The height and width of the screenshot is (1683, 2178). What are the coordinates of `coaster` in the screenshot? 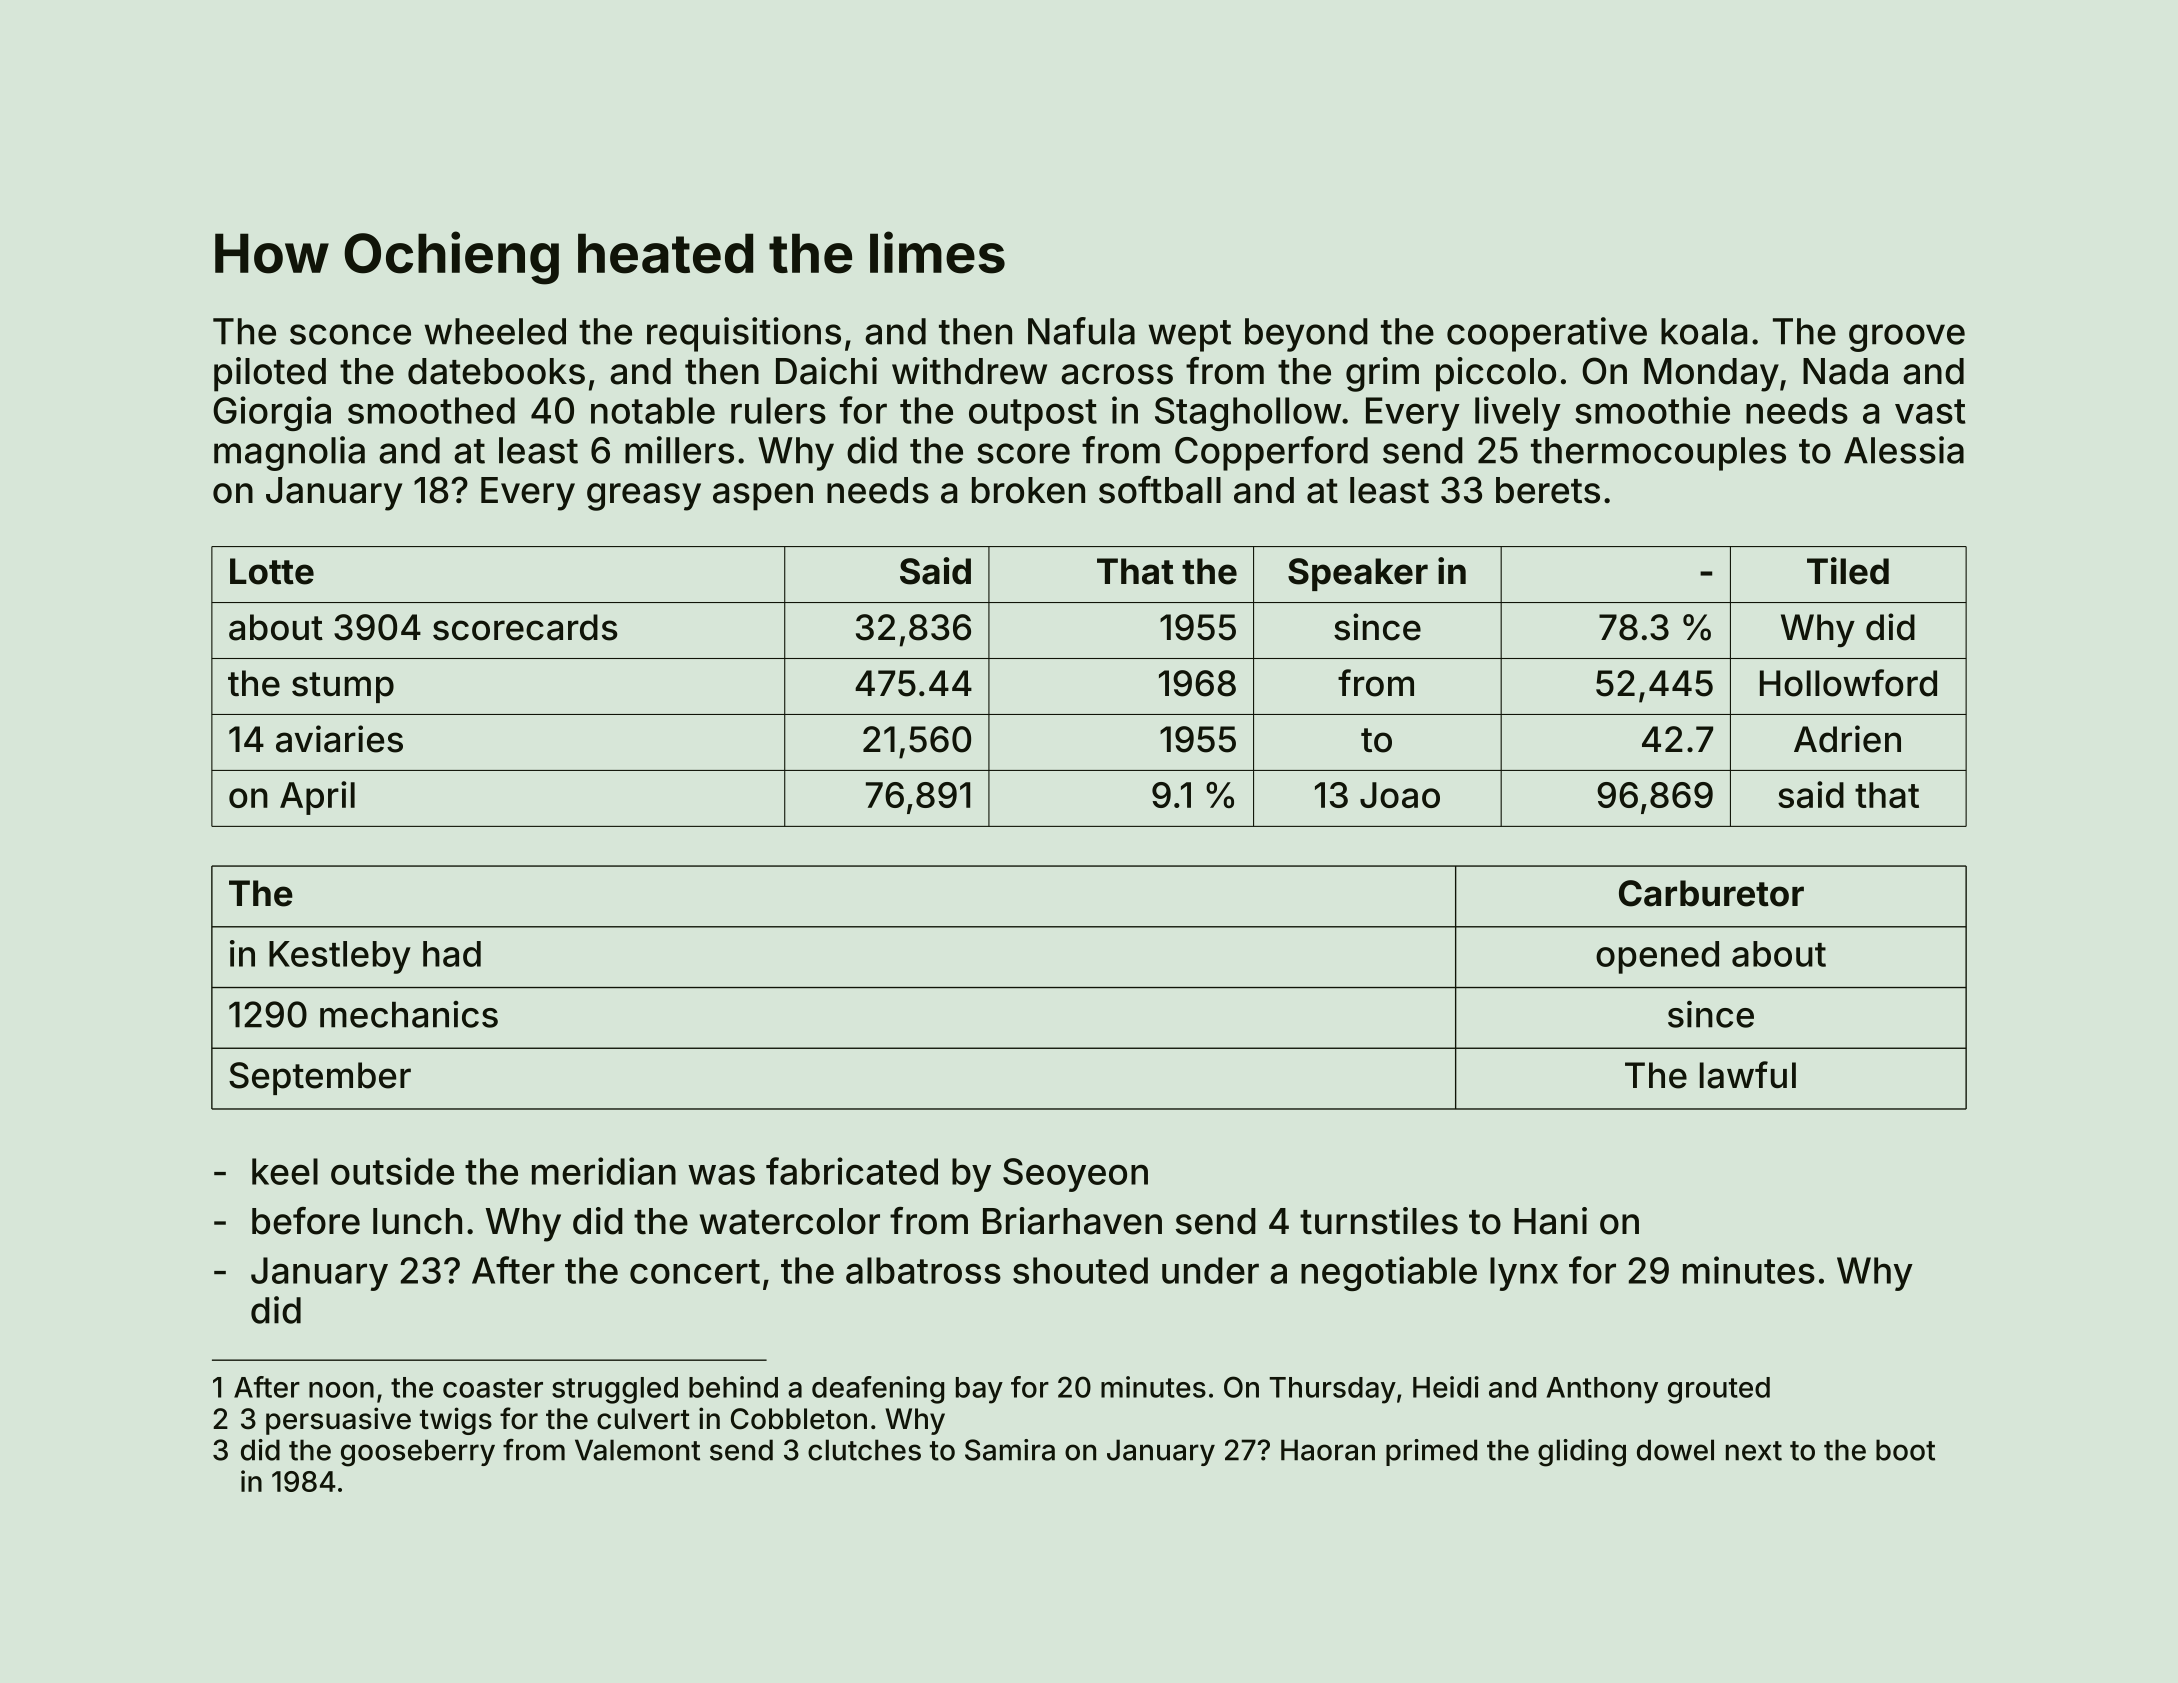 It's located at (493, 1388).
